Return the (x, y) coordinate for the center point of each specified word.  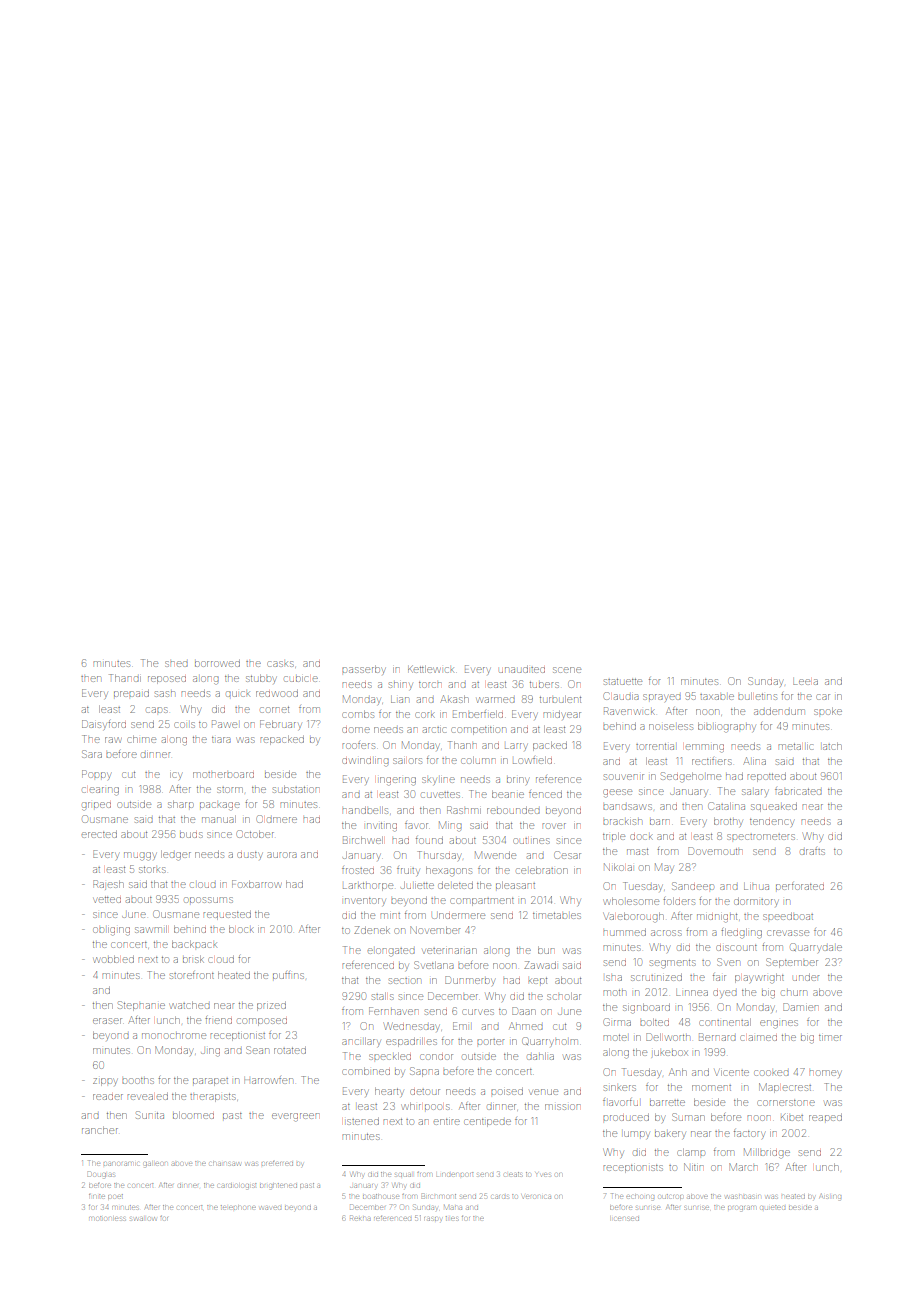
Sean (257, 1050)
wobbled (114, 959)
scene (567, 670)
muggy (139, 856)
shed (176, 664)
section (405, 981)
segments (673, 964)
